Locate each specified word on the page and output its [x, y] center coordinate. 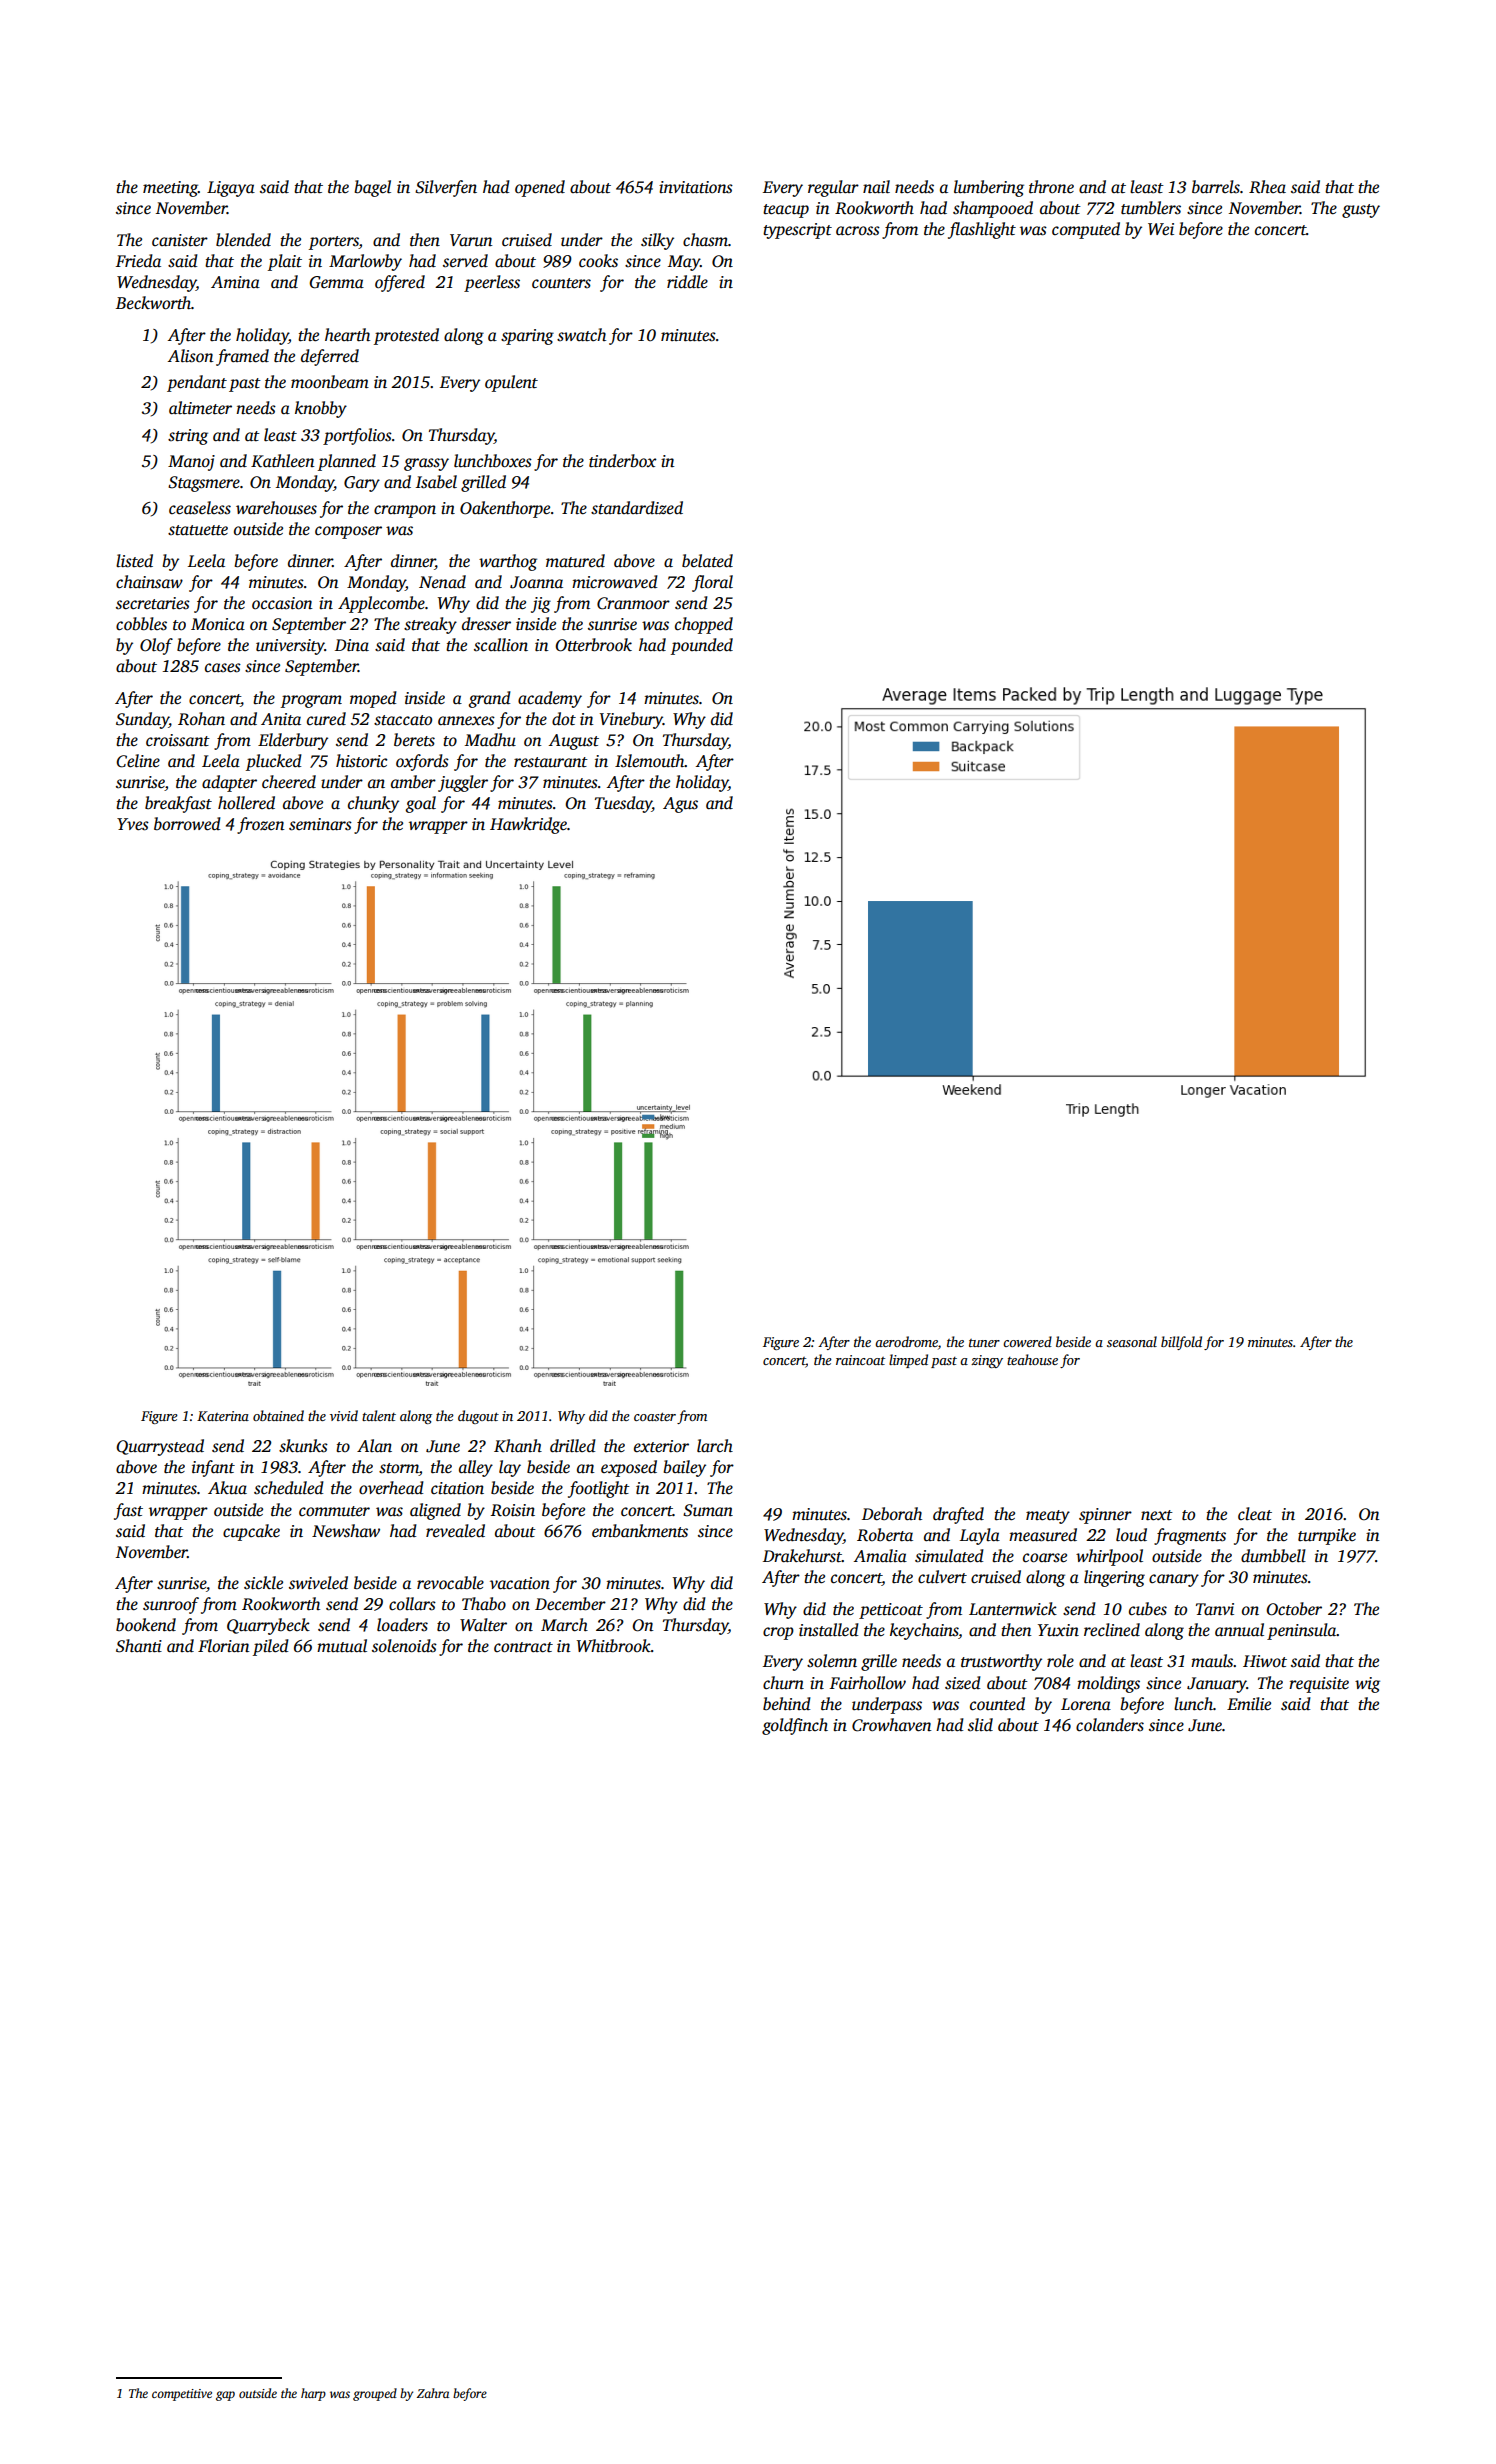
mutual [342, 1646]
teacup [786, 211]
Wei [1161, 229]
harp [313, 2394]
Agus [680, 805]
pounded [702, 646]
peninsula [1302, 1631]
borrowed [187, 824]
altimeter [200, 408]
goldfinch [795, 1726]
